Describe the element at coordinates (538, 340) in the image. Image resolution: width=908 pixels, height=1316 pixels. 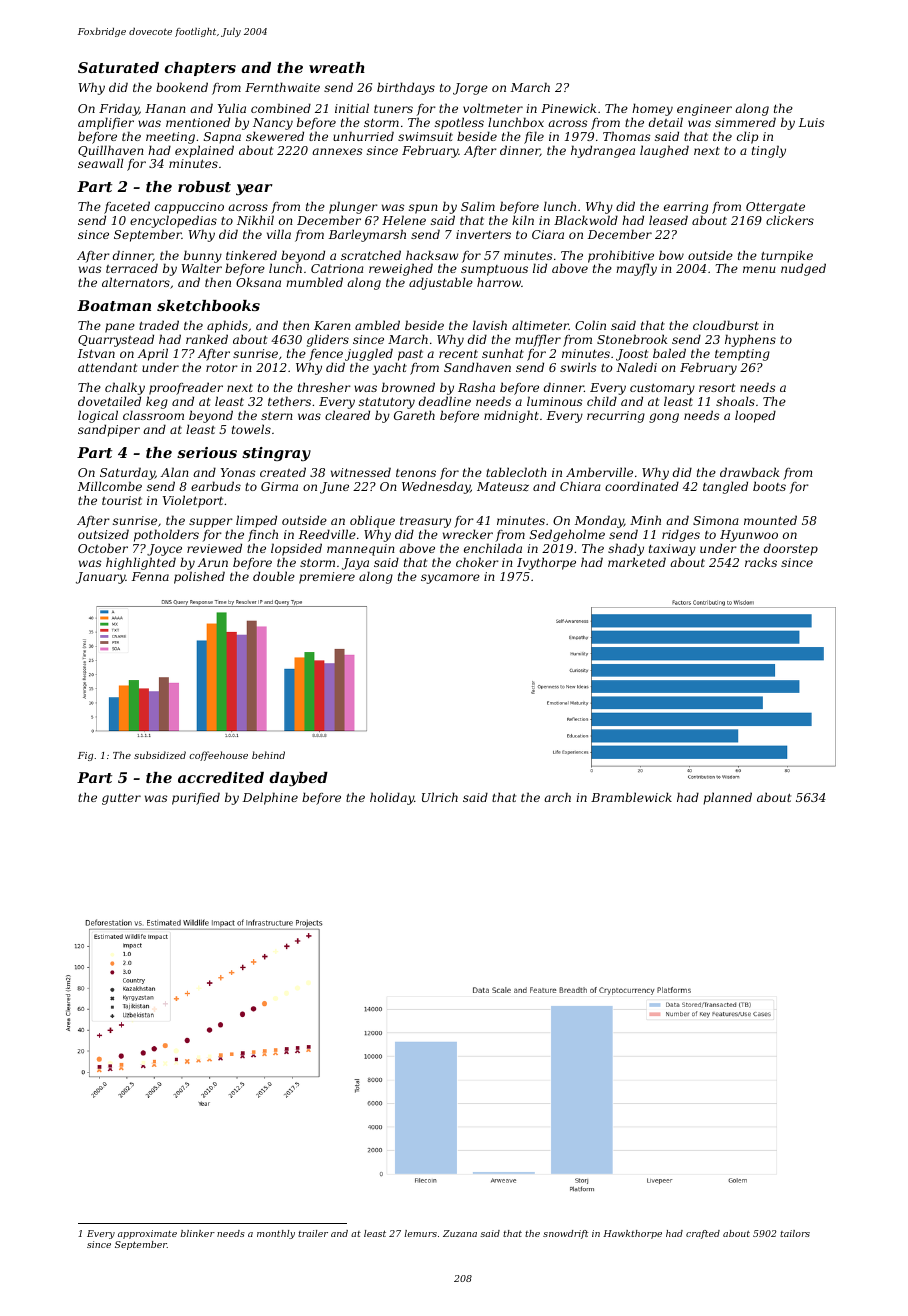
I see `muffler` at that location.
